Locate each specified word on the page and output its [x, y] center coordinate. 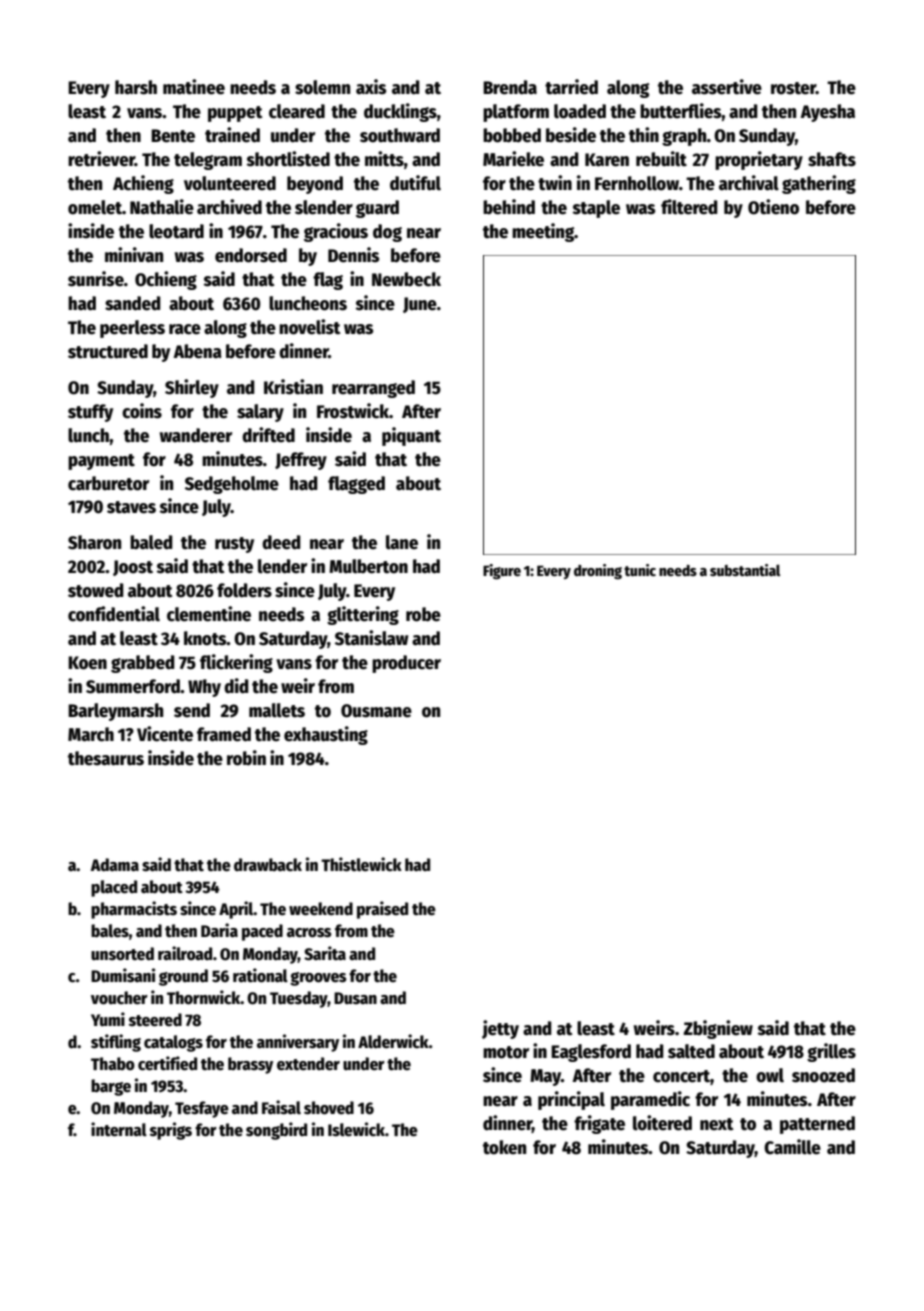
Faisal [281, 1107]
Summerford [133, 686]
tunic [640, 570]
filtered [689, 207]
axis [371, 87]
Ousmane [376, 711]
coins [142, 411]
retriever [101, 159]
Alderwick [393, 1041]
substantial [745, 570]
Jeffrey [301, 461]
